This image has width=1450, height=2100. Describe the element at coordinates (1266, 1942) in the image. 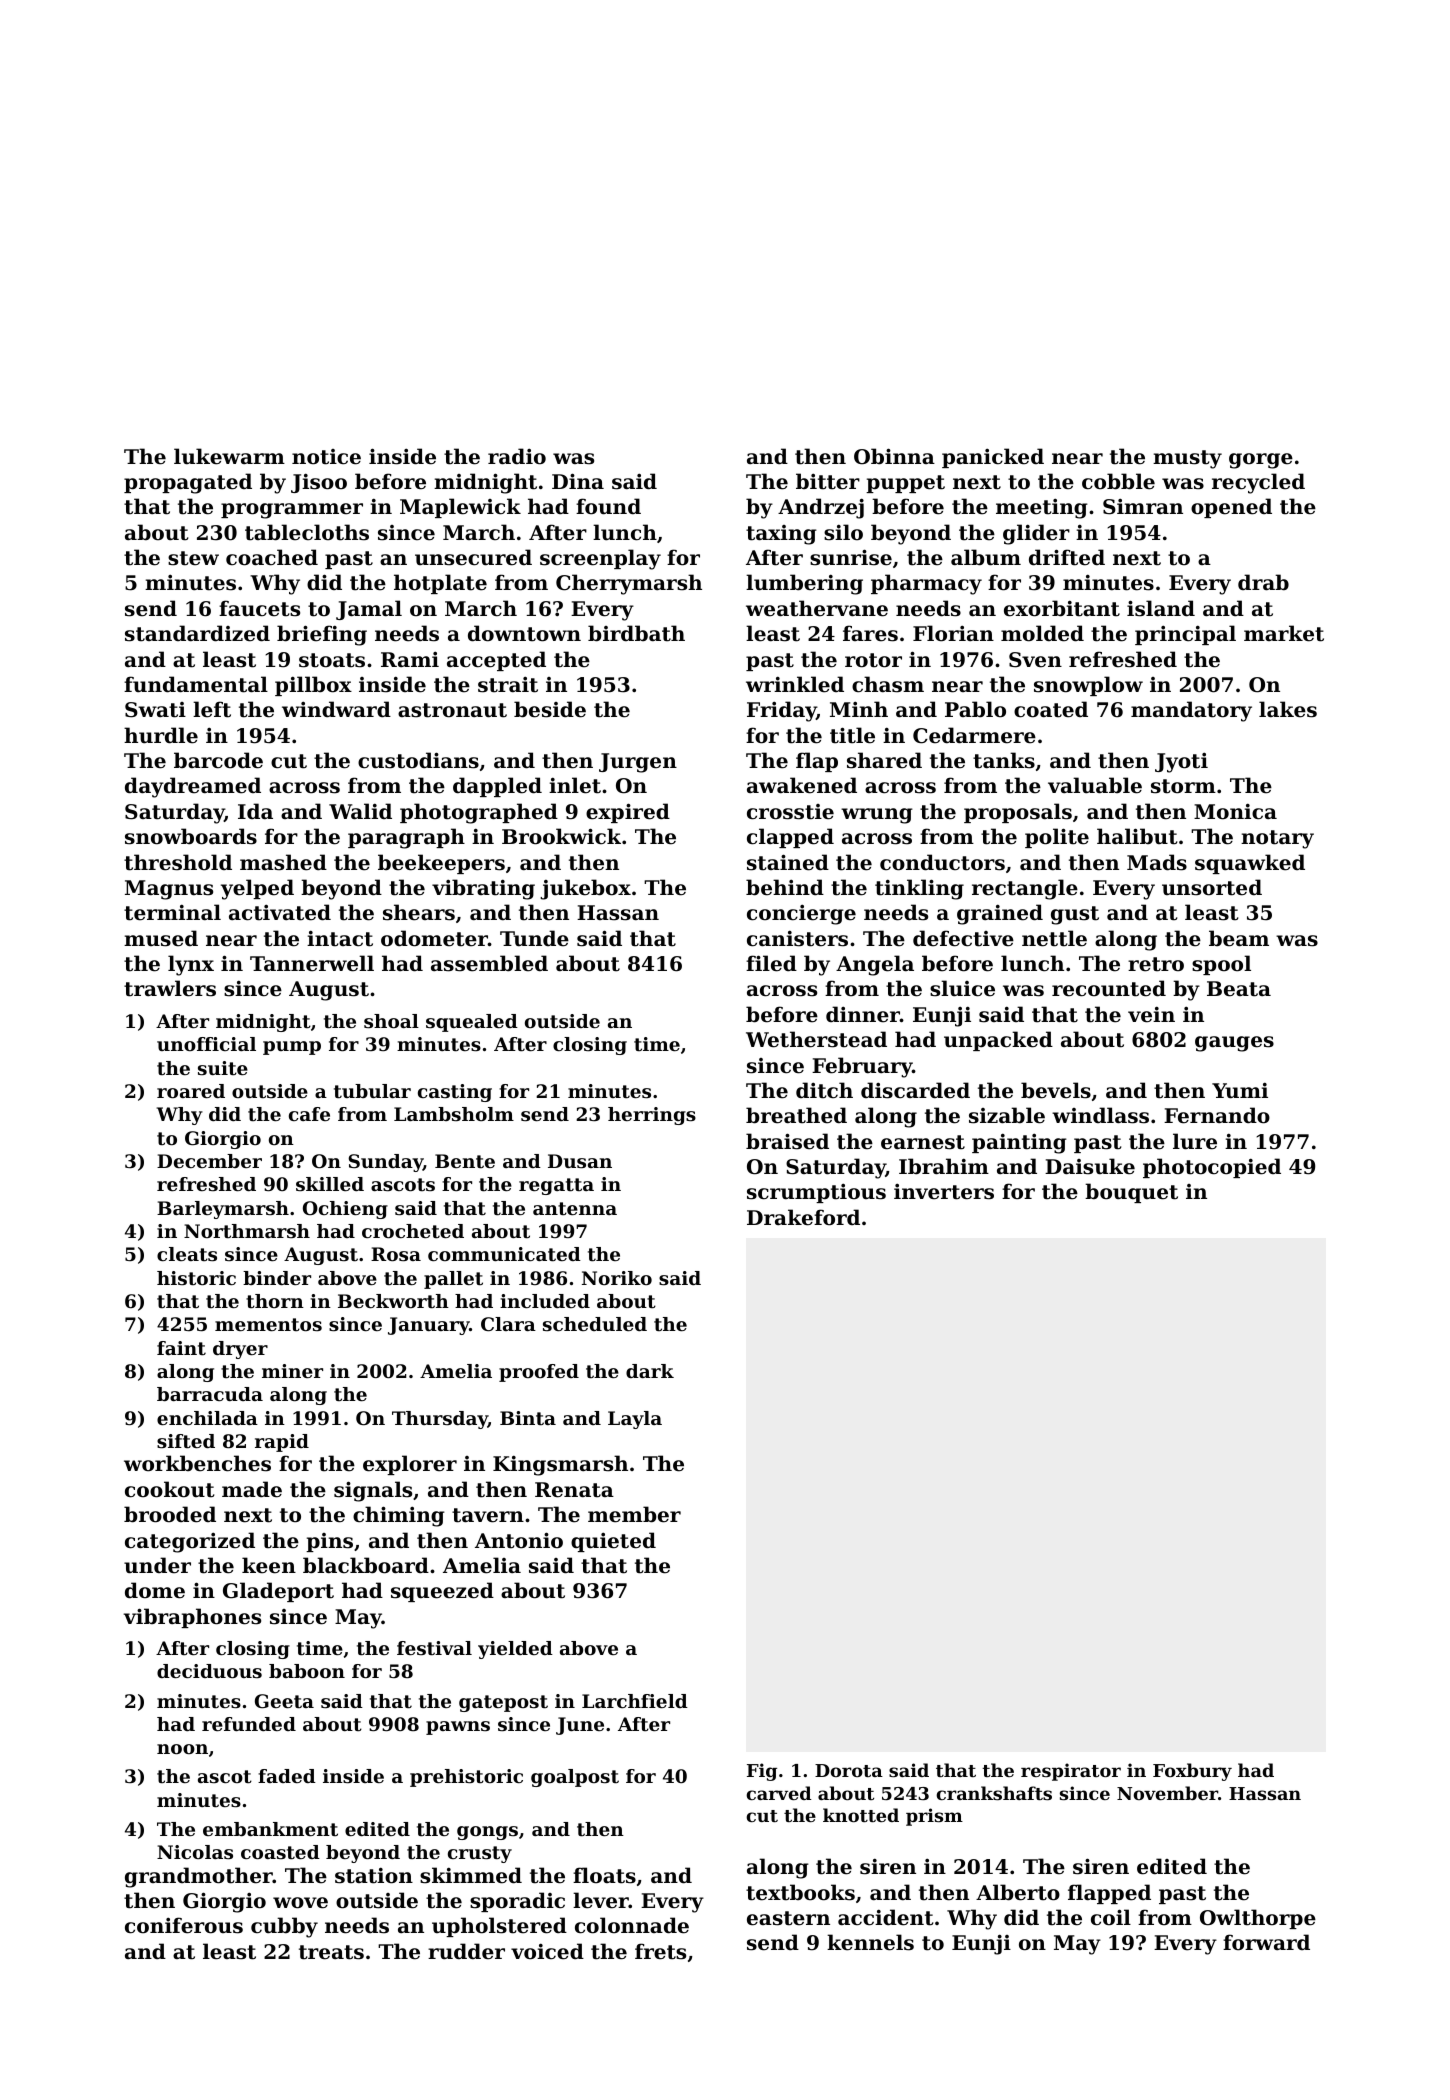

I see `forward` at that location.
